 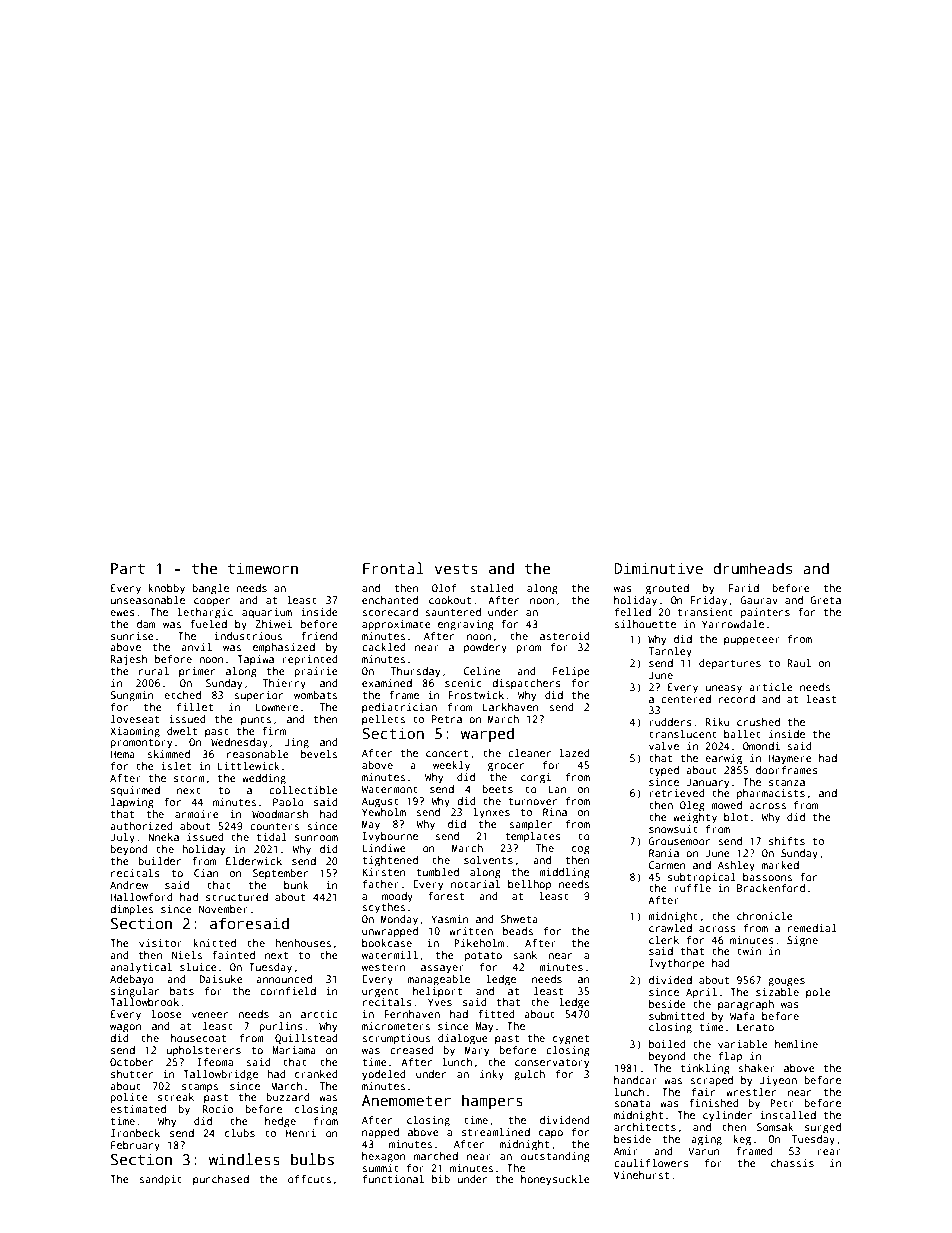 I want to click on divided, so click(x=670, y=980).
